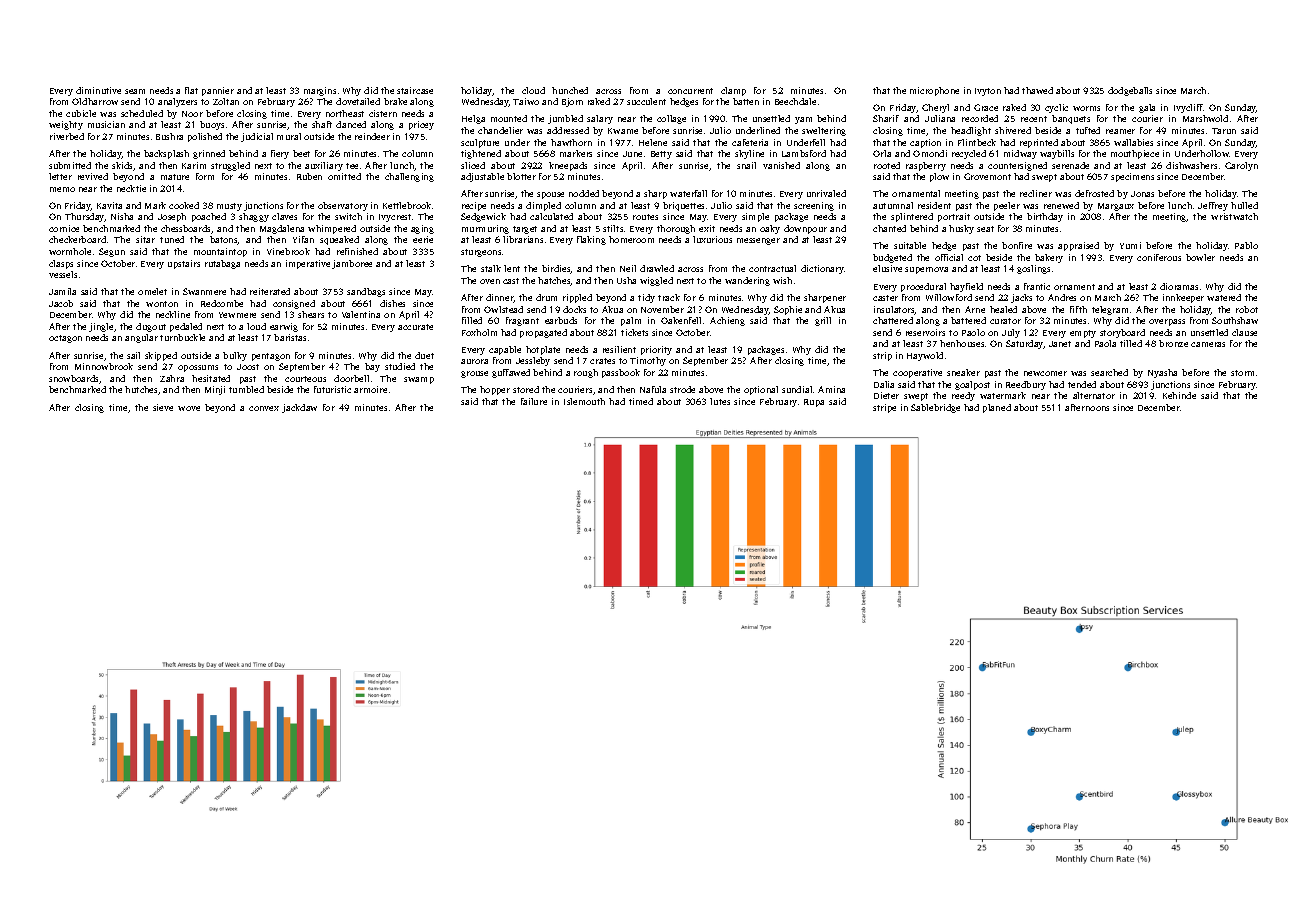 The image size is (1308, 924). What do you see at coordinates (152, 291) in the screenshot?
I see `omelet` at bounding box center [152, 291].
